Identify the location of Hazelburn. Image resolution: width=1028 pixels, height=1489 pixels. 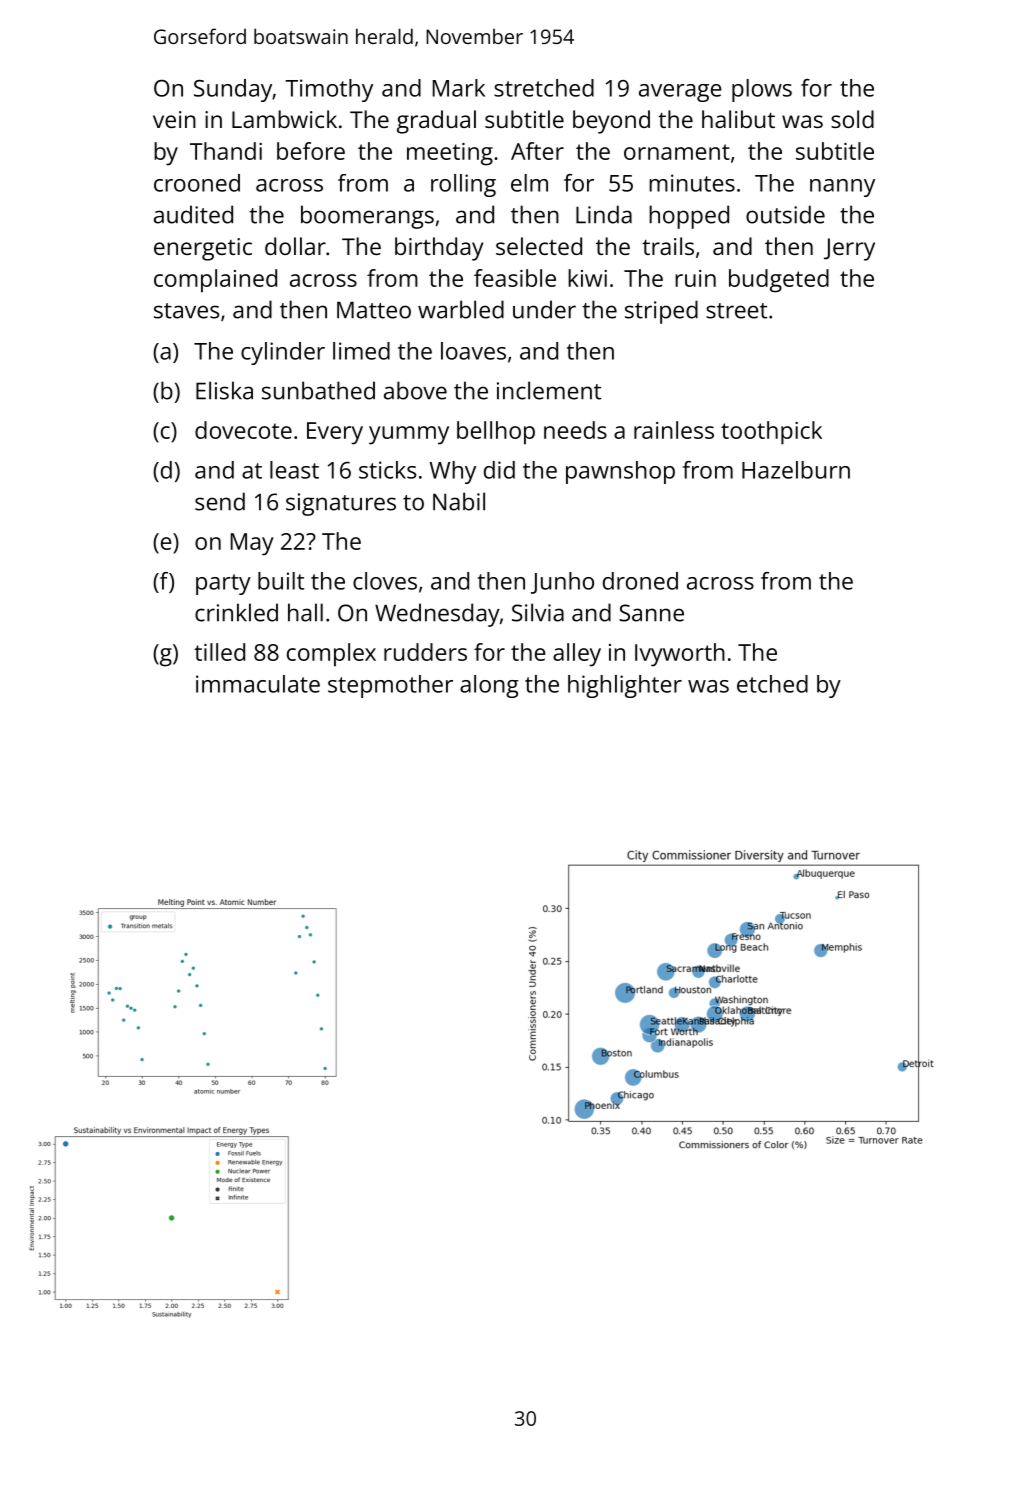
(796, 470).
